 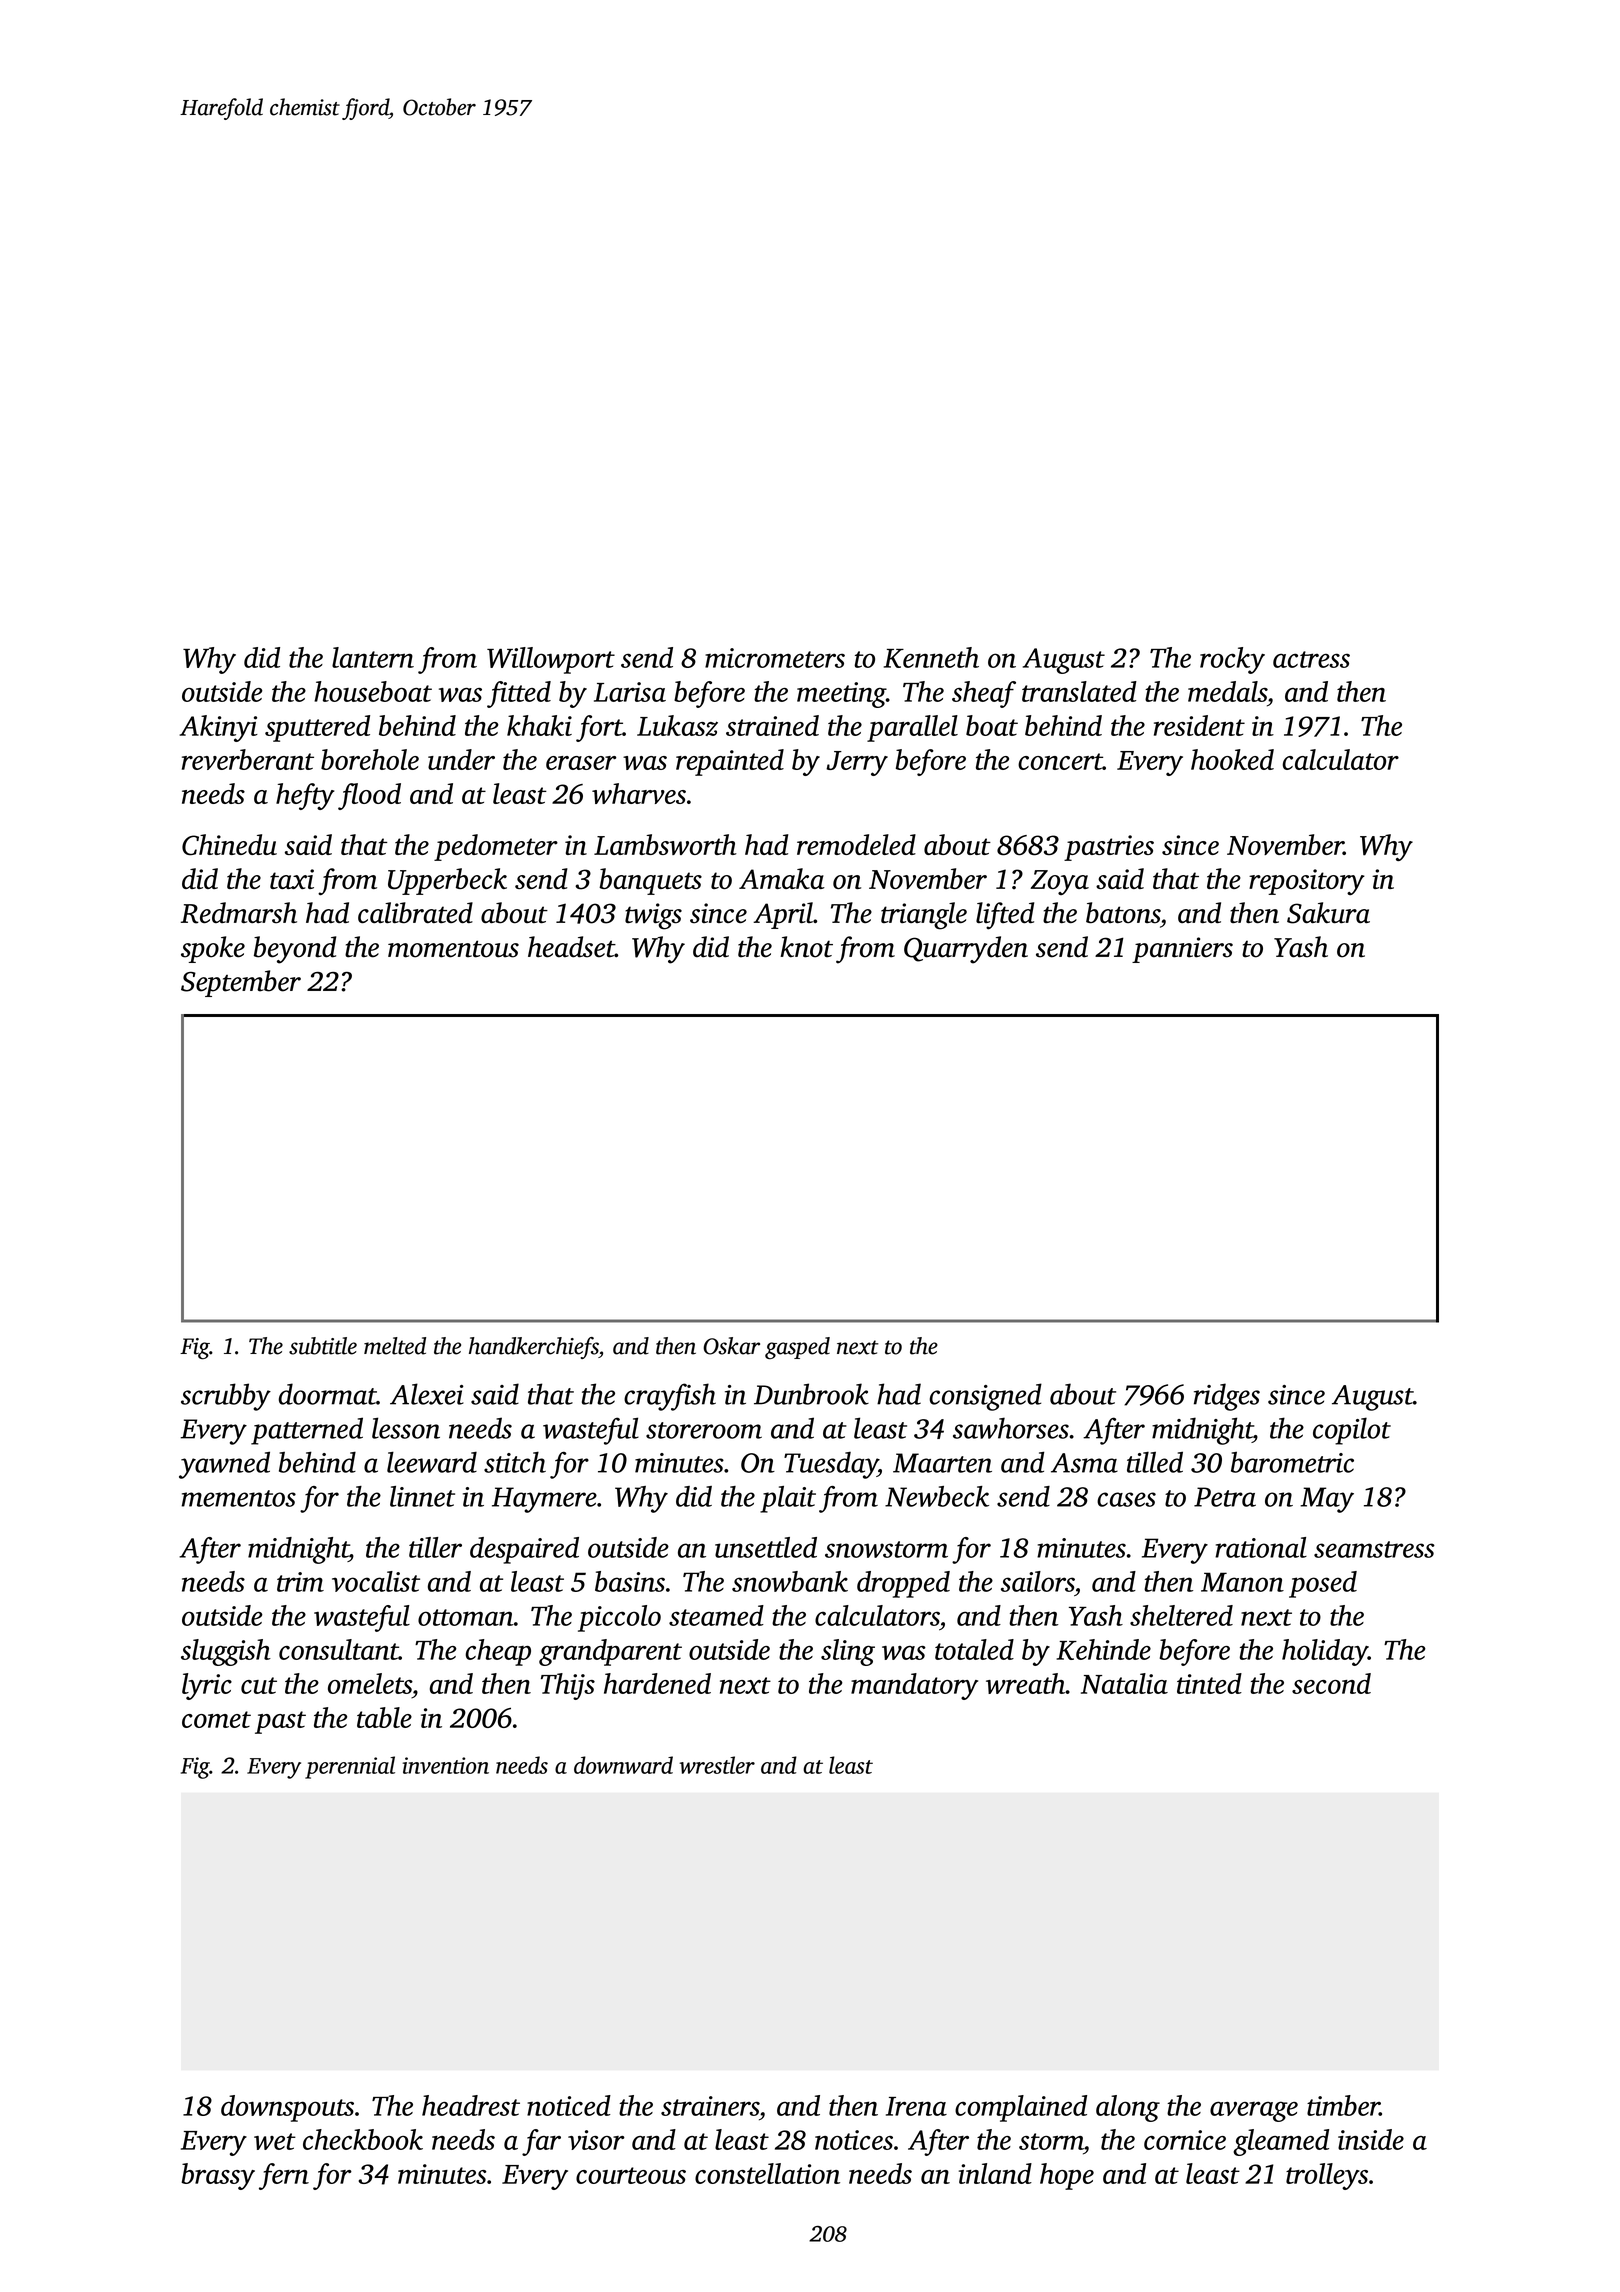 What do you see at coordinates (1311, 659) in the screenshot?
I see `actress` at bounding box center [1311, 659].
